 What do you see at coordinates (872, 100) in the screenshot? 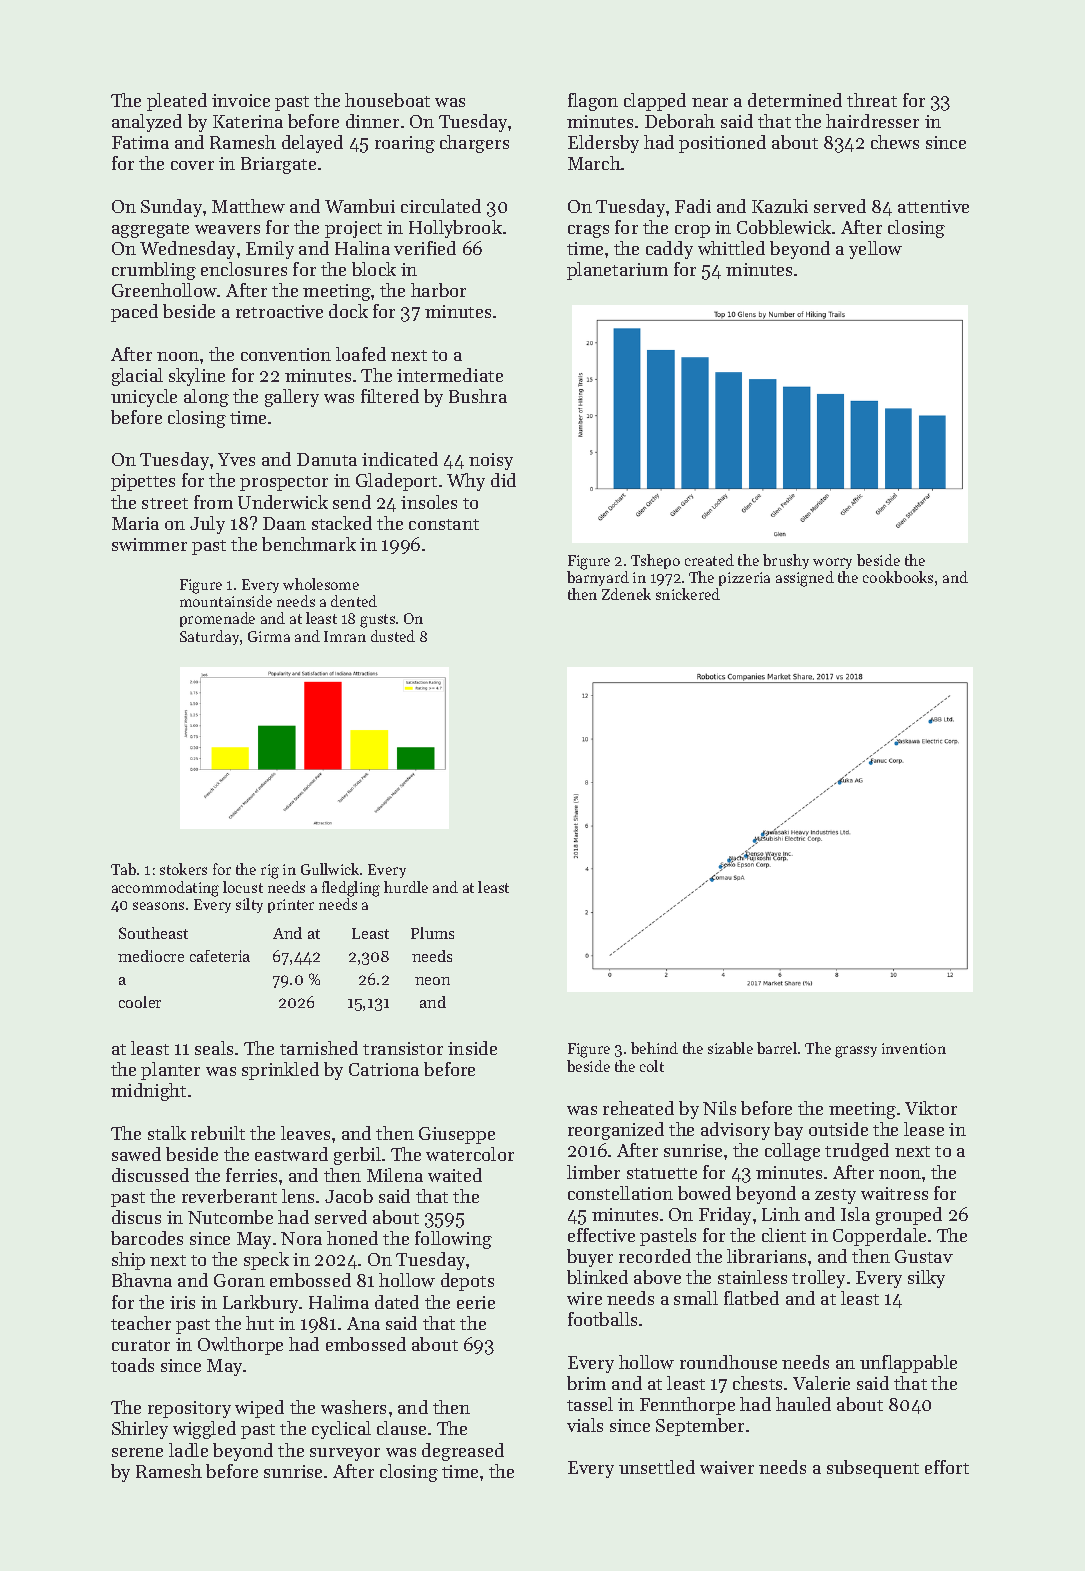
I see `threat` at bounding box center [872, 100].
